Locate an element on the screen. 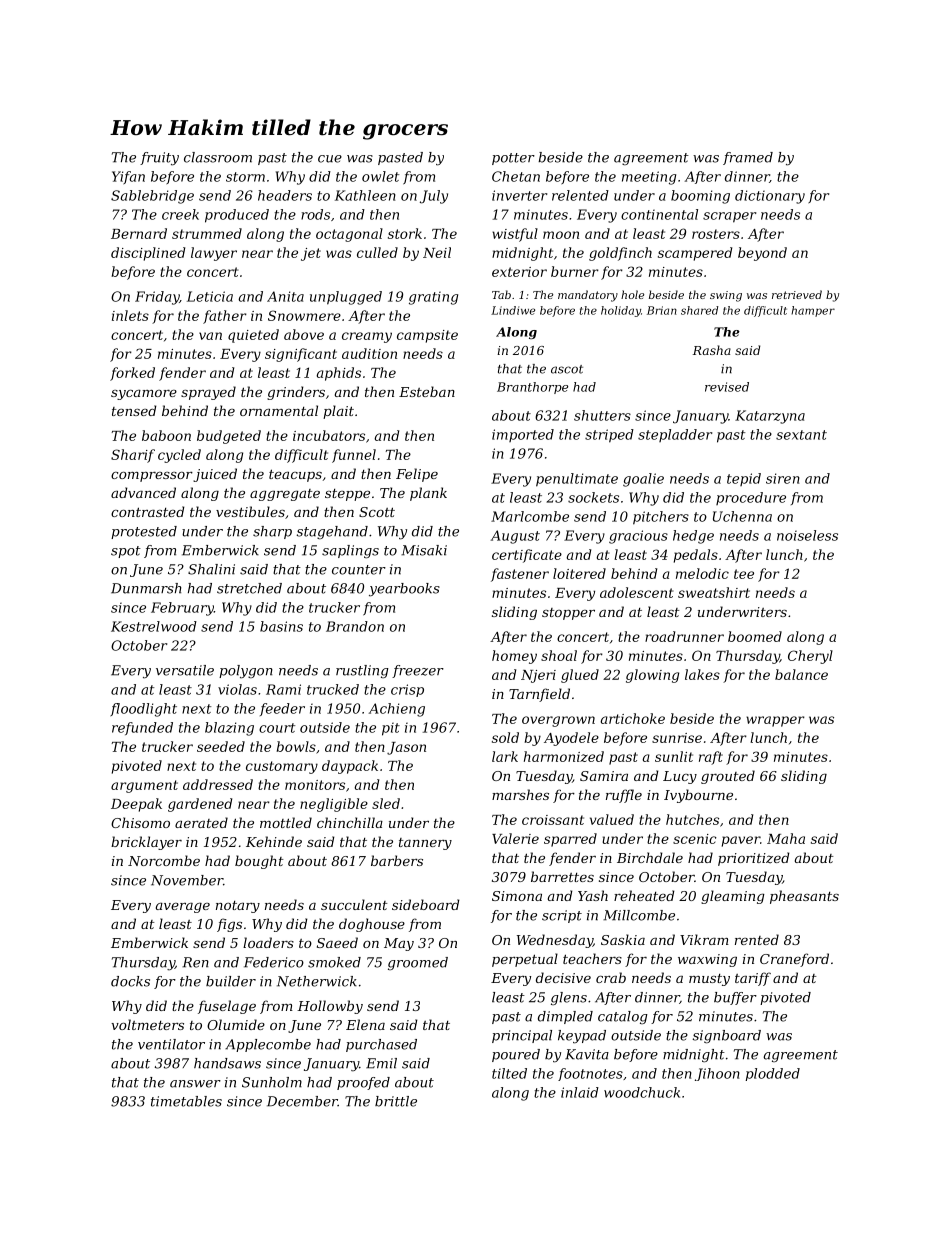 This screenshot has height=1233, width=952. answer is located at coordinates (195, 1084).
